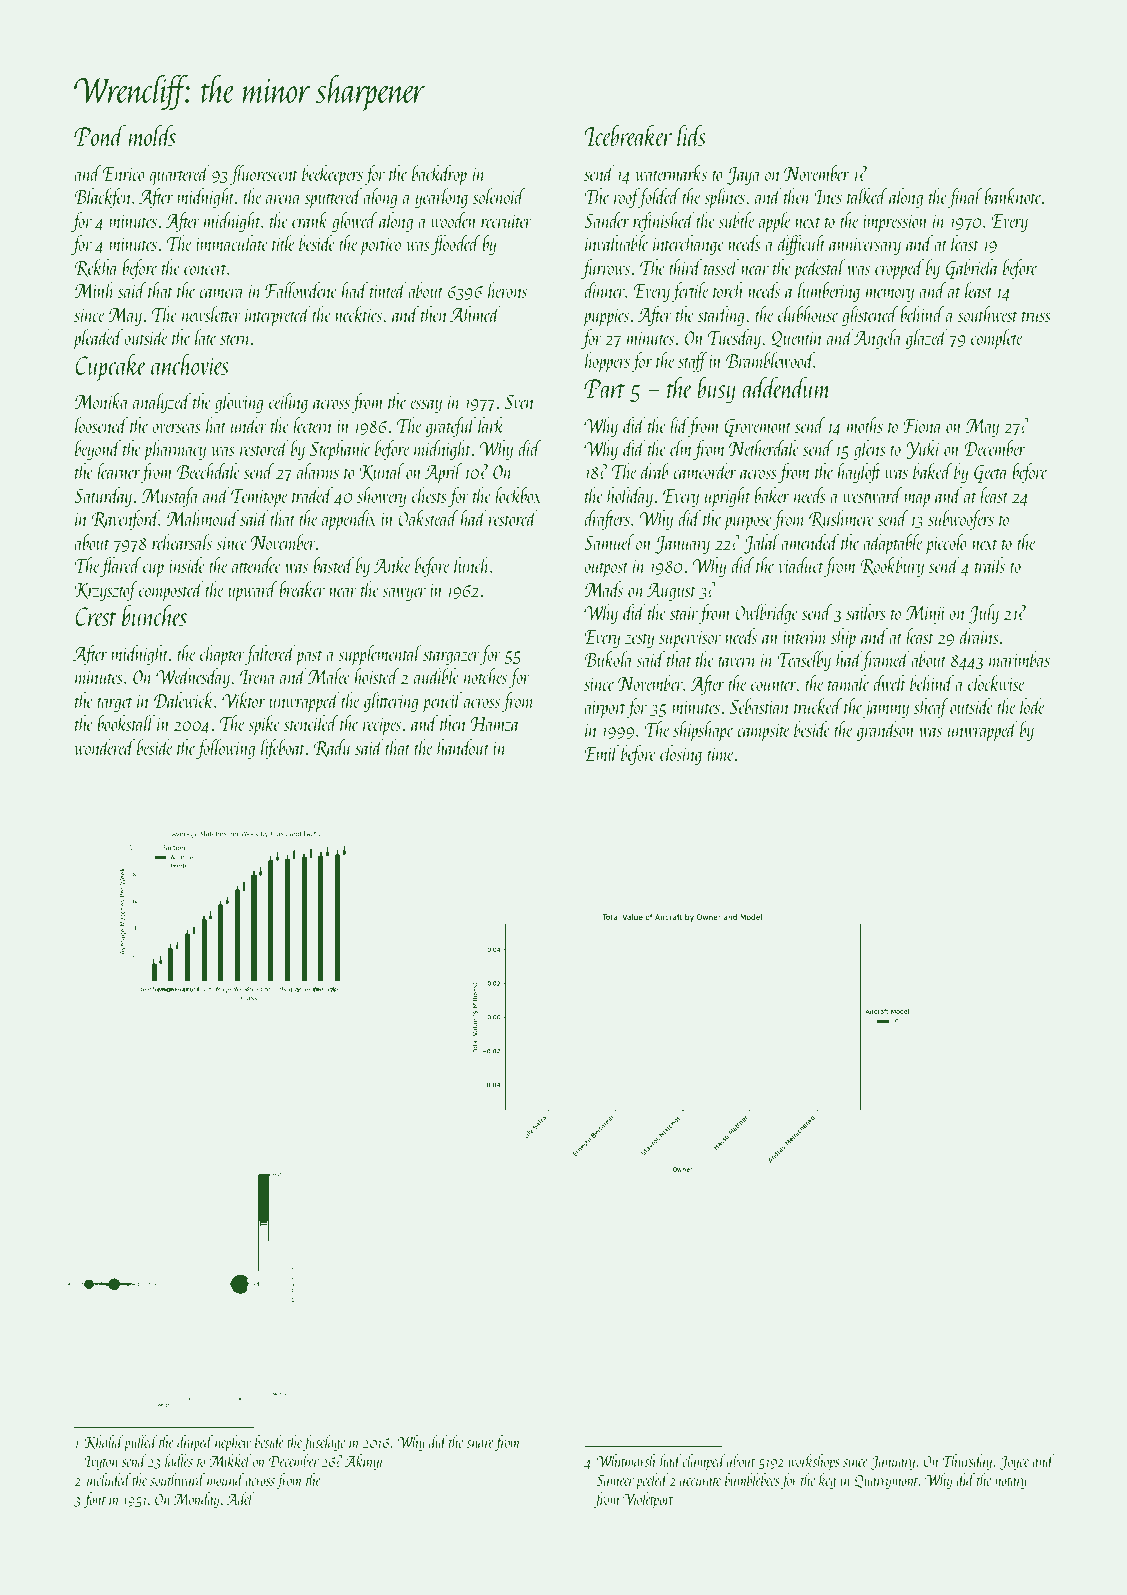 This document has width=1127, height=1595. Describe the element at coordinates (104, 1442) in the document. I see `Khalid` at that location.
